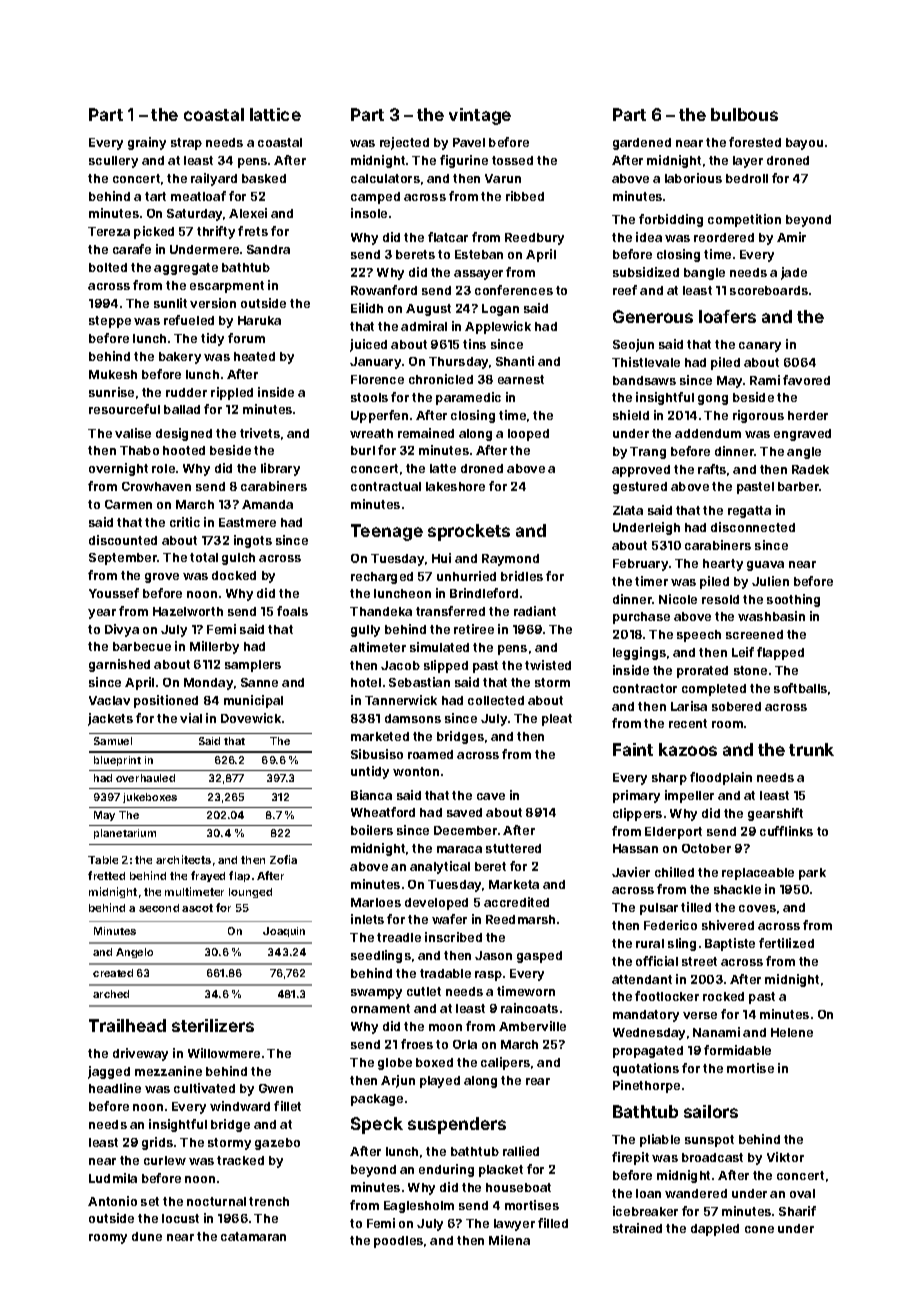 The height and width of the page is (1308, 924). Describe the element at coordinates (134, 953) in the page. I see `Angelo` at that location.
